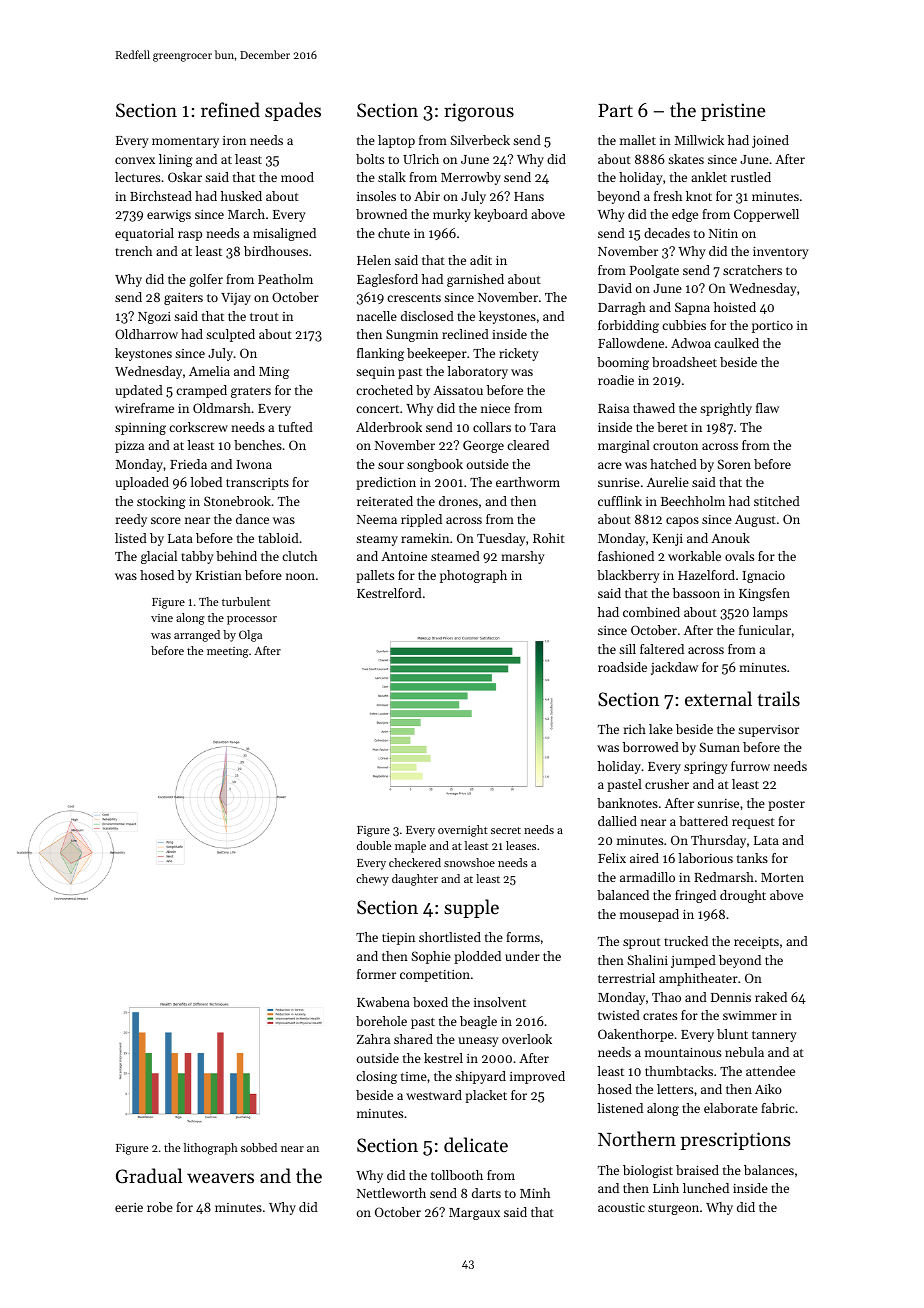 The image size is (924, 1308). I want to click on pristine, so click(733, 112).
